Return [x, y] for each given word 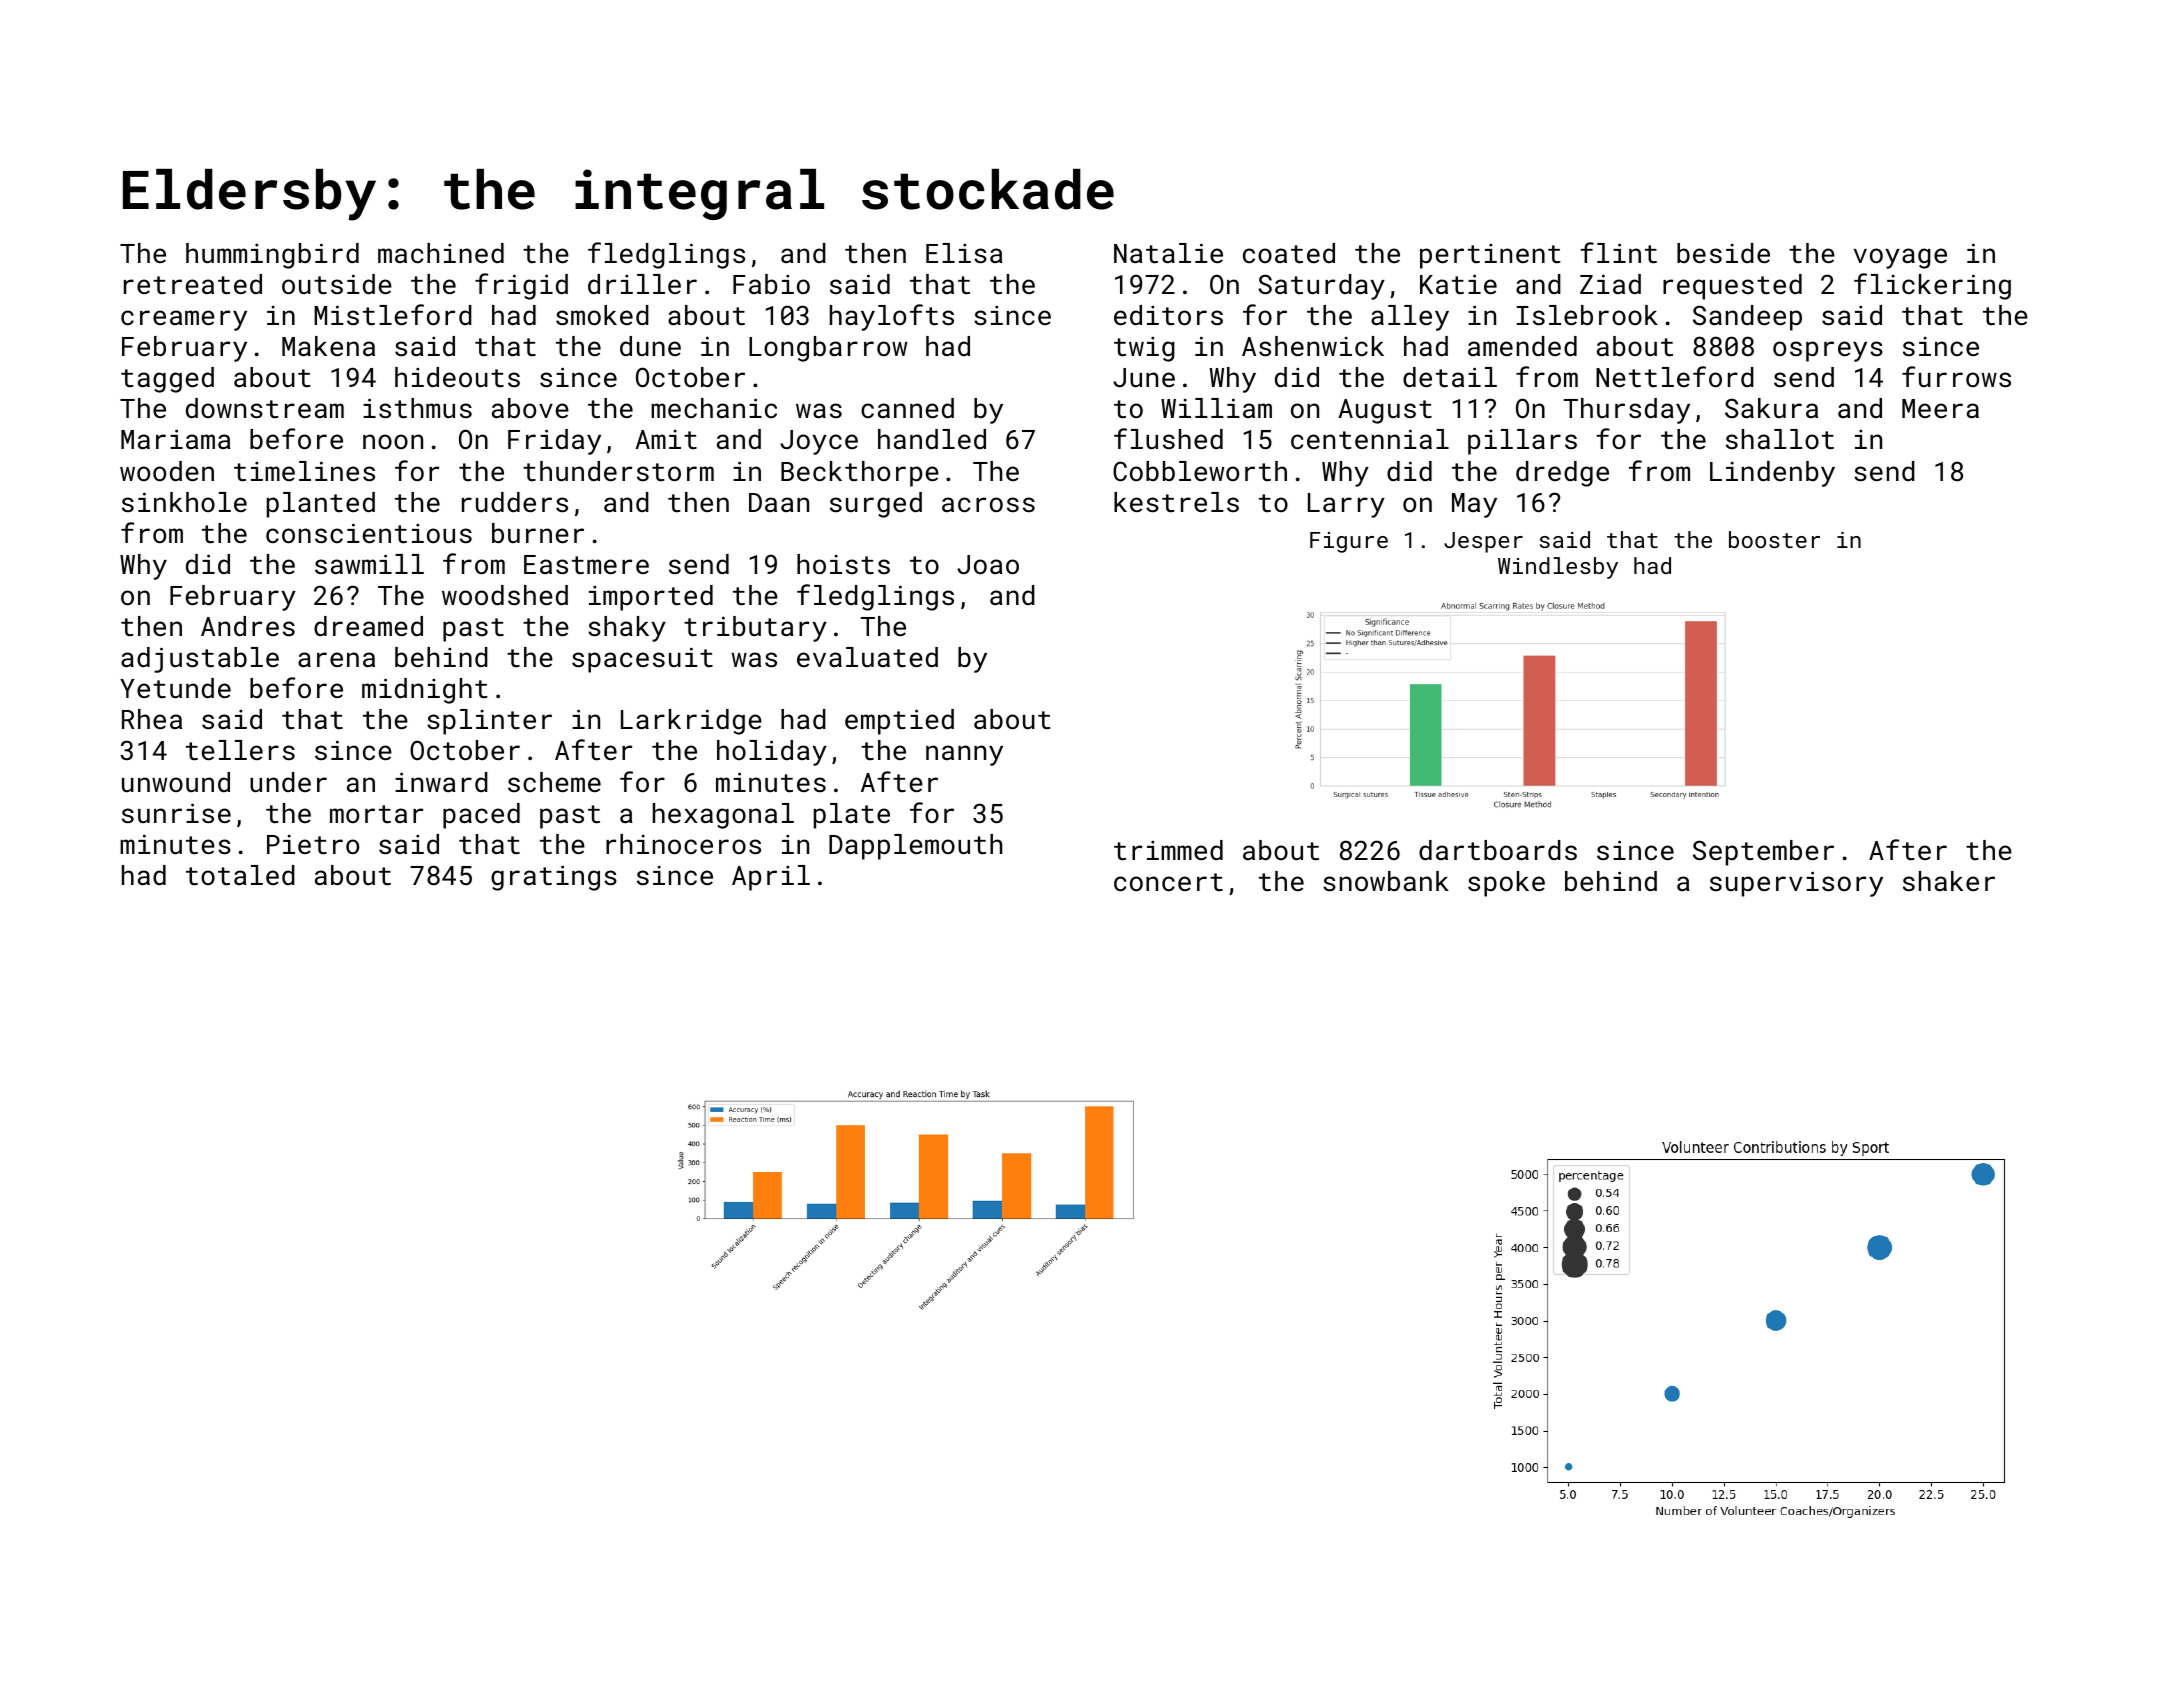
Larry [1346, 505]
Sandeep [1747, 318]
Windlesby [1558, 568]
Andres [248, 626]
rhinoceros [683, 844]
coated [1289, 253]
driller [642, 284]
